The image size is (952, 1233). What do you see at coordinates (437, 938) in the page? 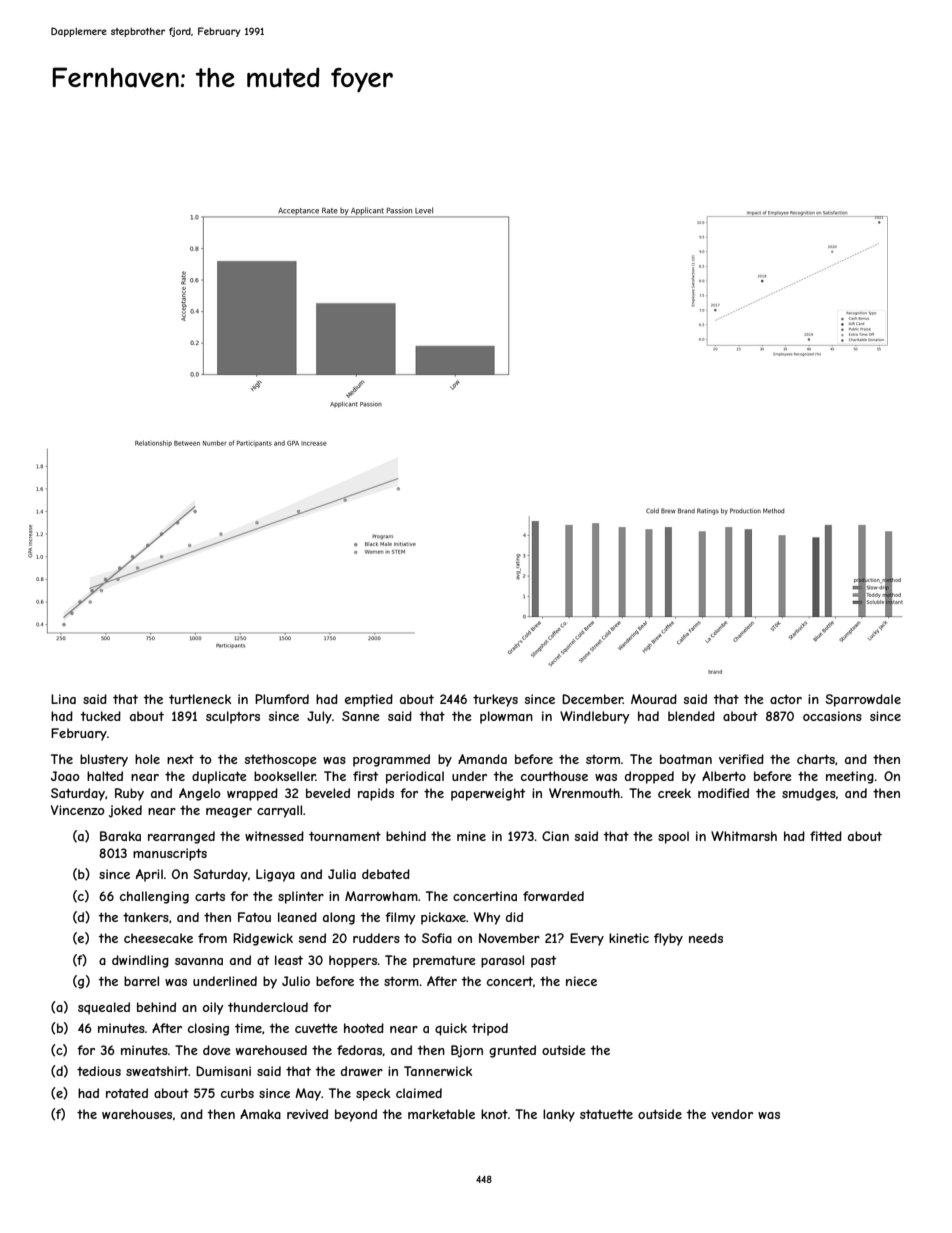
I see `Sofia` at bounding box center [437, 938].
